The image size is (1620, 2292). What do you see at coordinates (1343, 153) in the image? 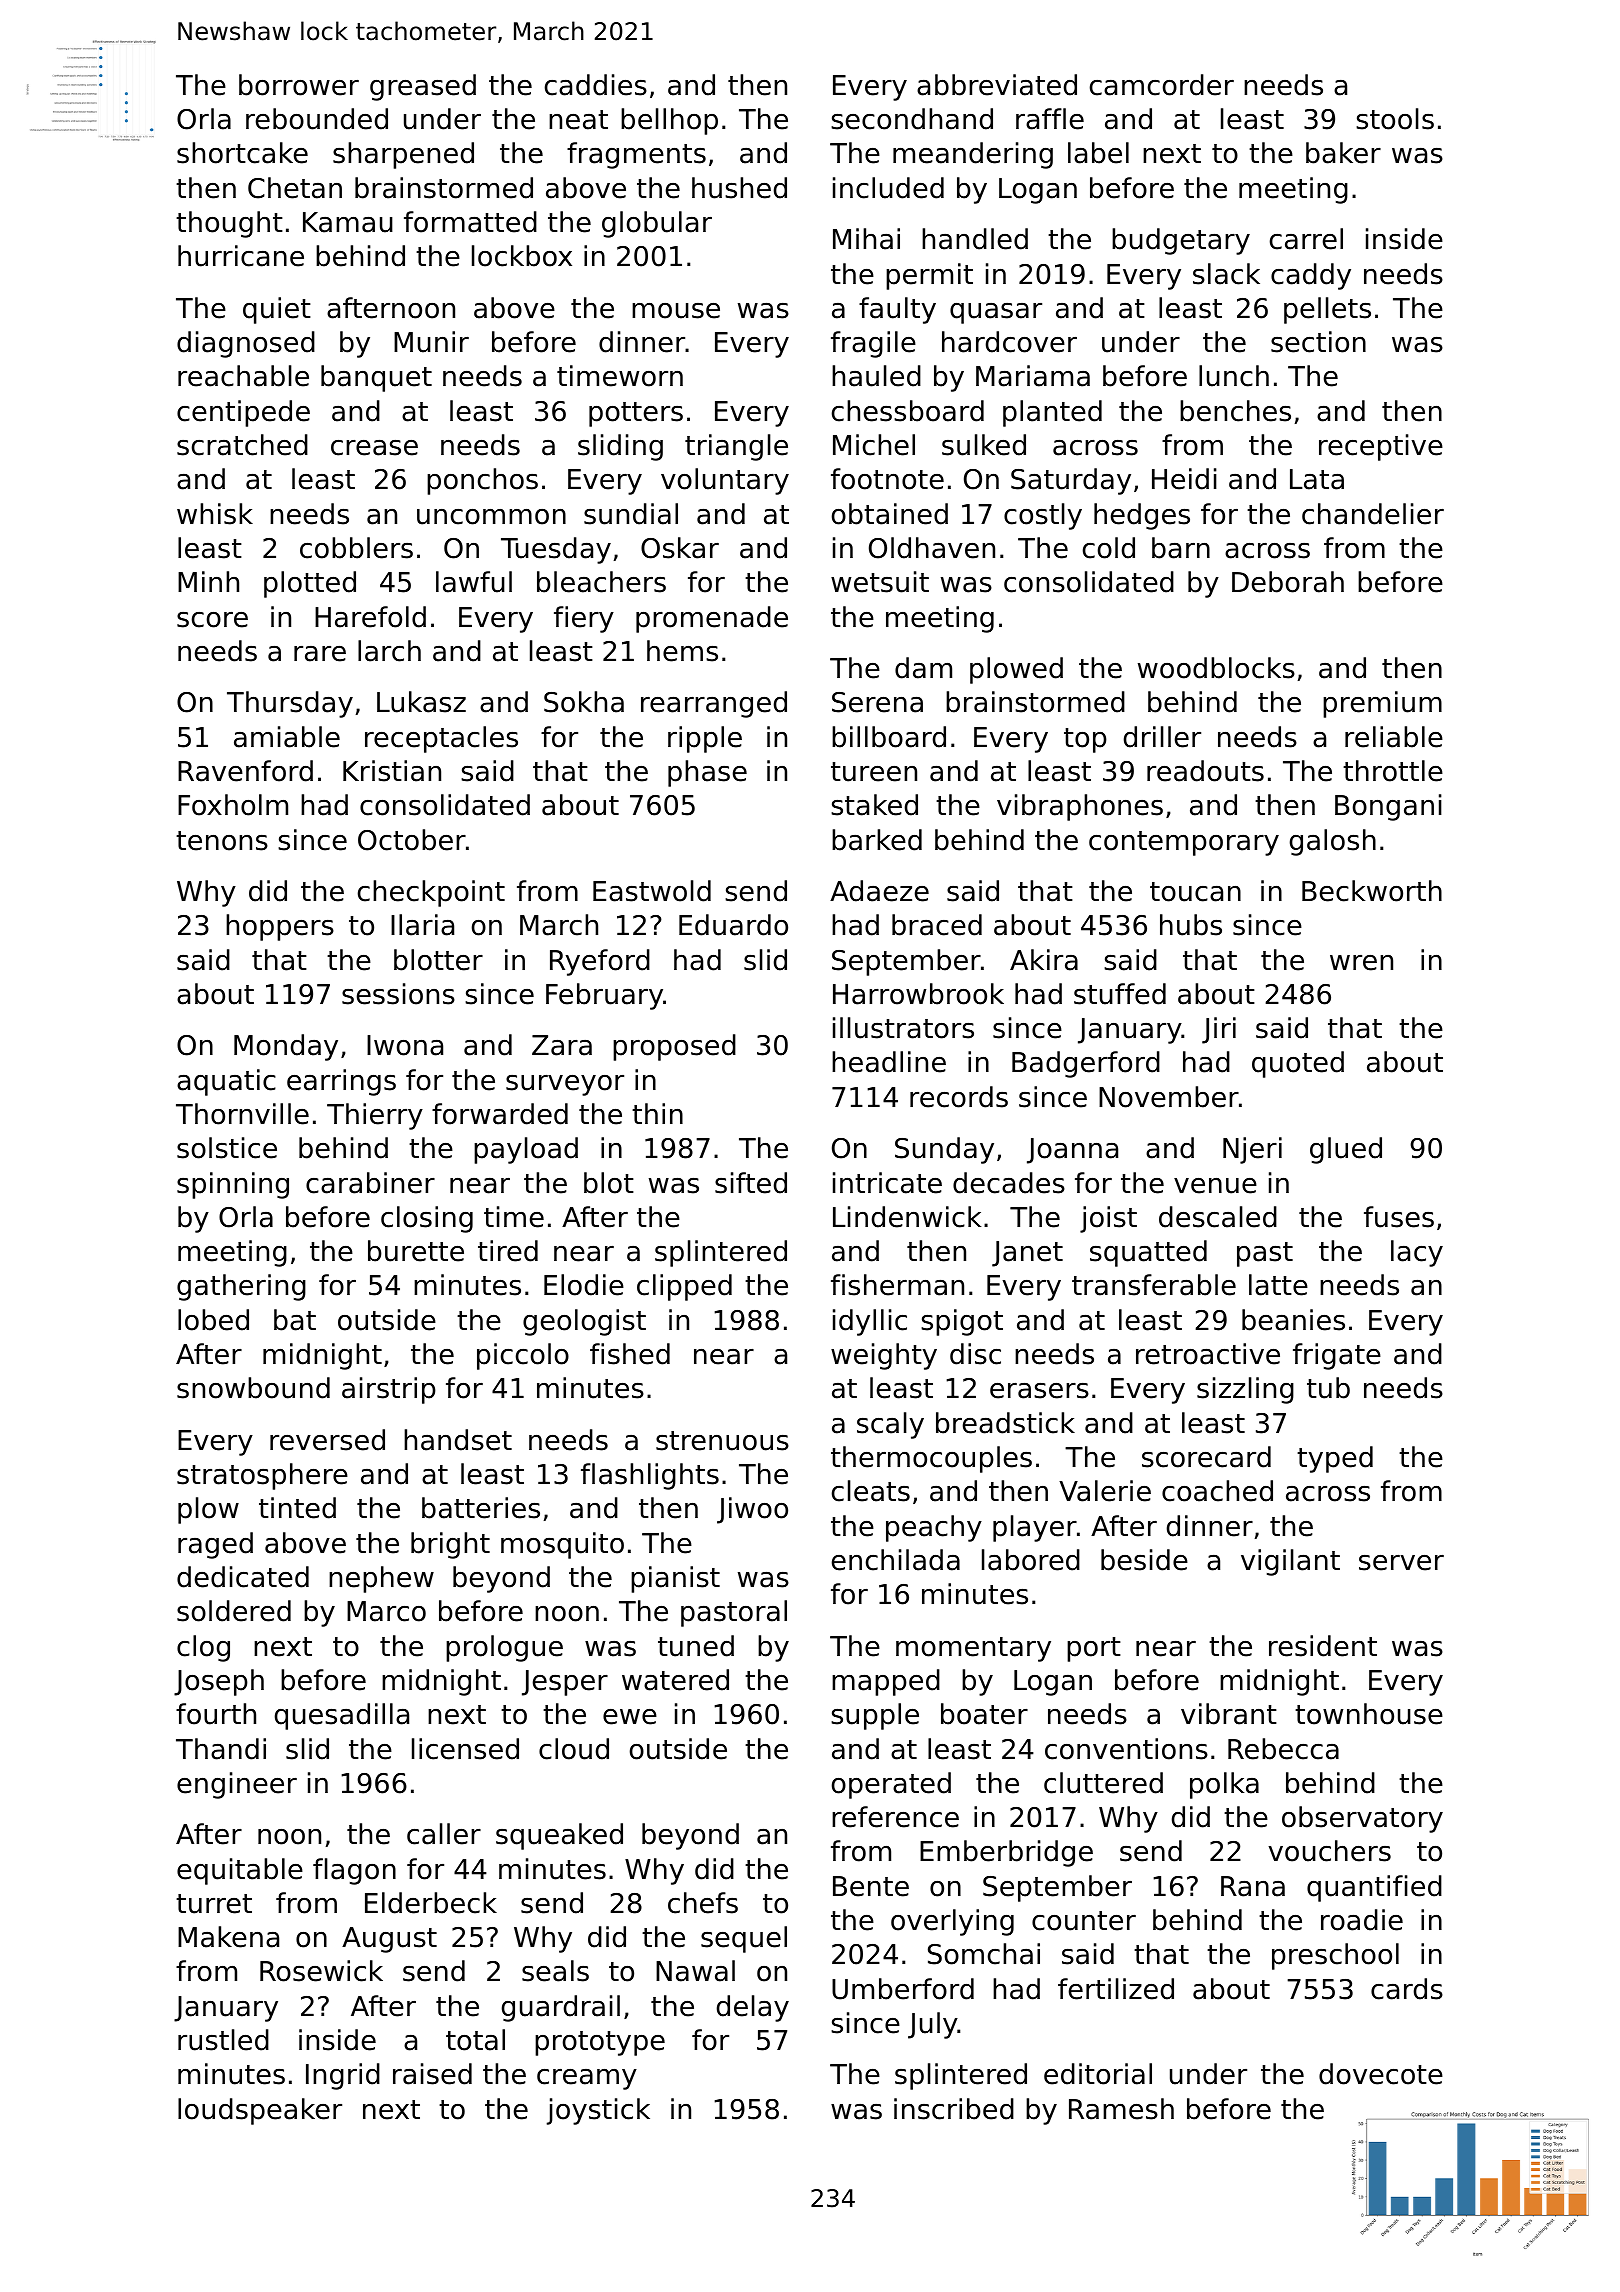
I see `baker` at bounding box center [1343, 153].
